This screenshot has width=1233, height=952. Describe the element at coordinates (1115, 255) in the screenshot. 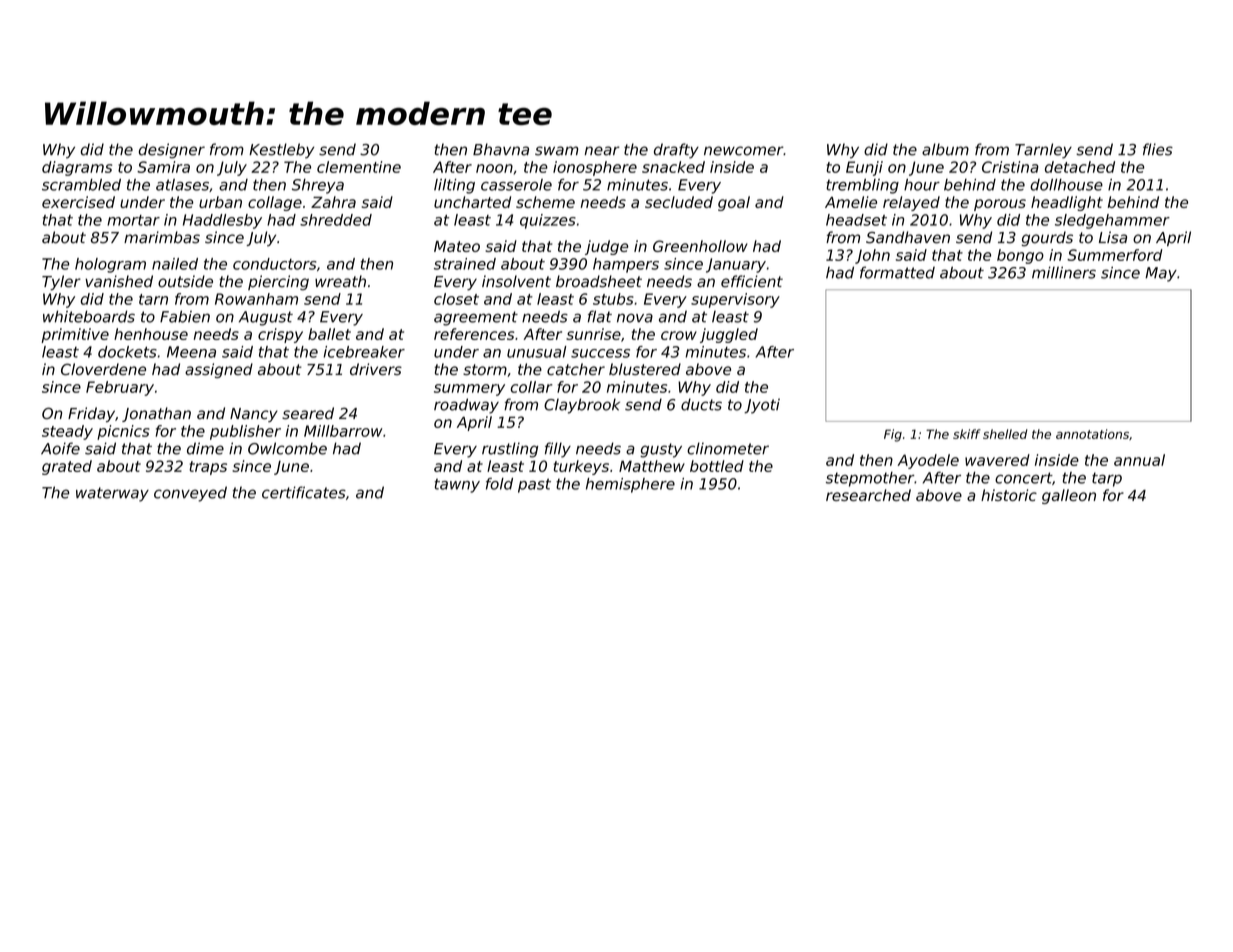

I see `Summerford` at that location.
